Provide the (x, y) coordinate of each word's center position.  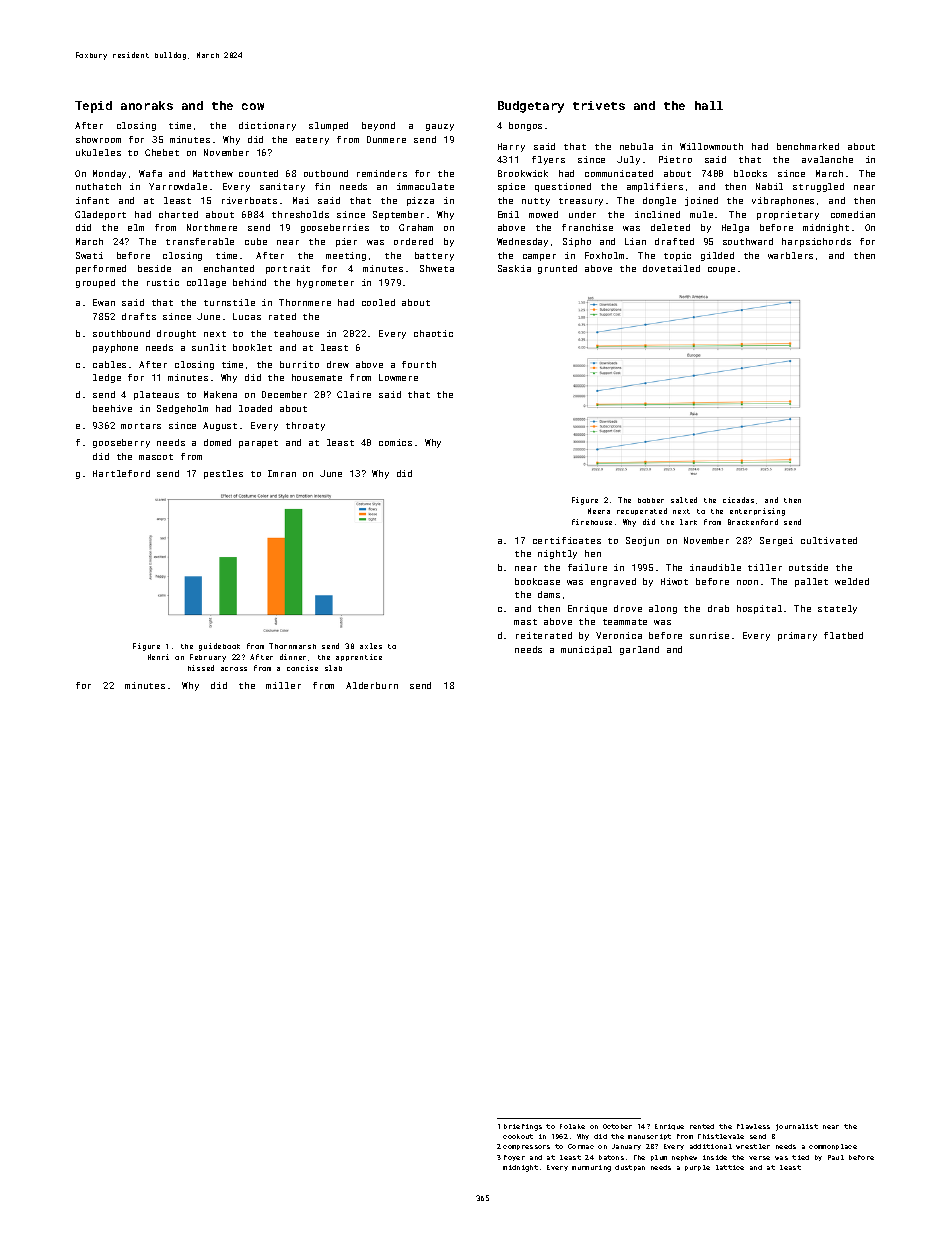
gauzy (440, 127)
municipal (586, 650)
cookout (518, 1136)
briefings (523, 1127)
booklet (252, 347)
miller (283, 685)
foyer (514, 1158)
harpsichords (816, 242)
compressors (526, 1147)
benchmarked (808, 146)
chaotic (433, 333)
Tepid (93, 107)
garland (639, 650)
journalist (797, 1127)
